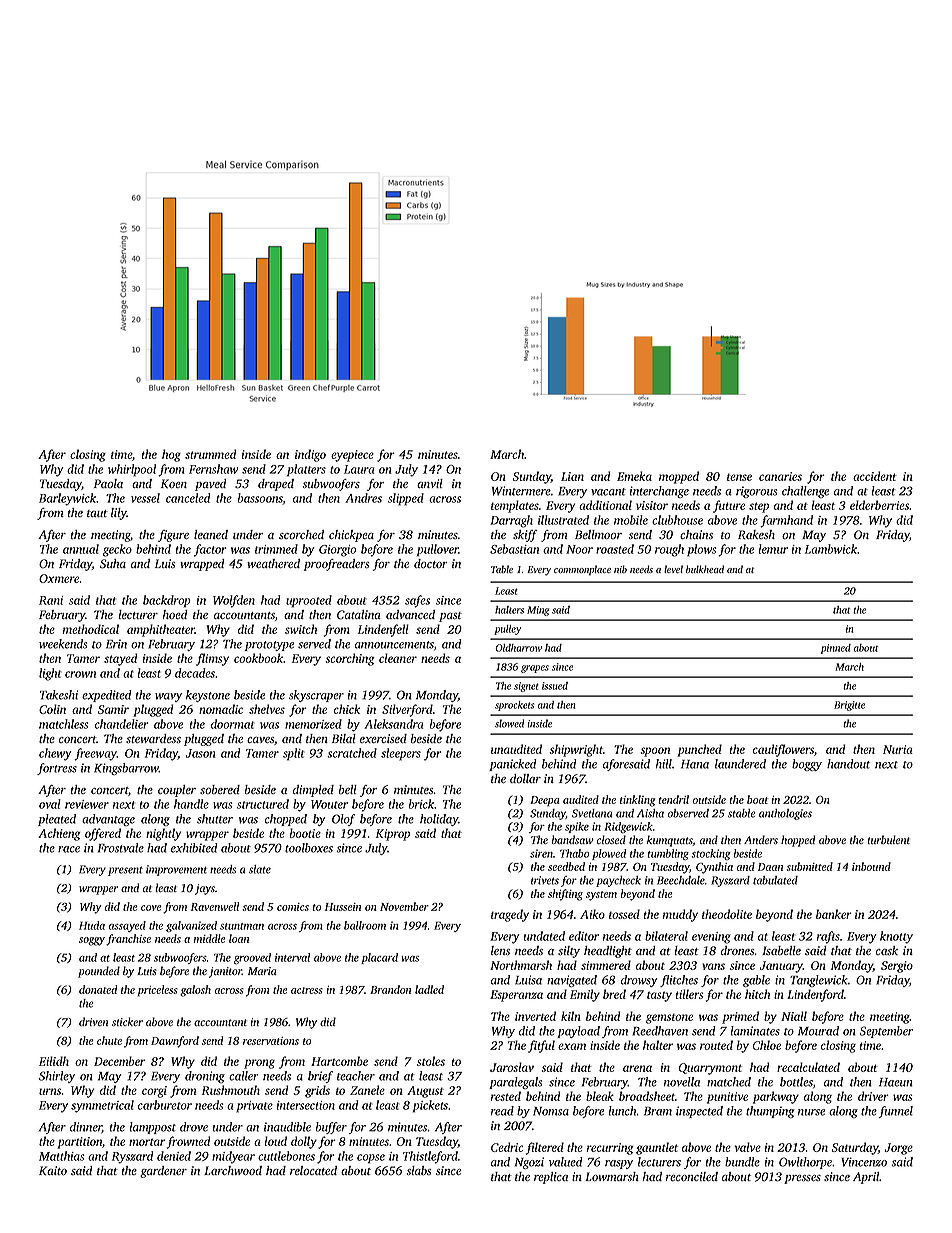 This screenshot has width=952, height=1233. I want to click on eyepiece, so click(352, 456).
